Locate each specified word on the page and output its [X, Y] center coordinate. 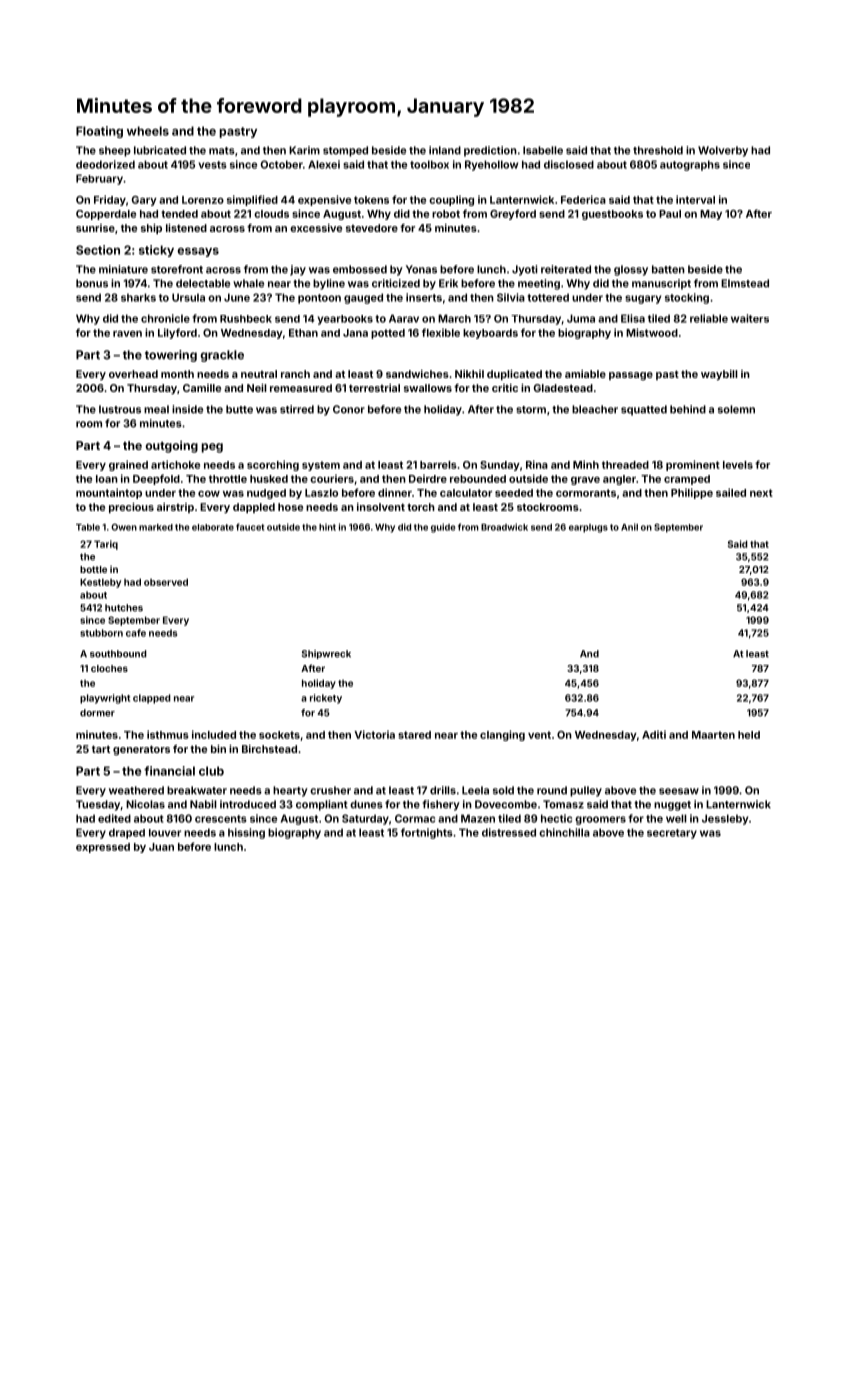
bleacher [595, 409]
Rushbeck [246, 319]
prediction [490, 151]
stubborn [101, 633]
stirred [297, 409]
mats [222, 151]
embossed [360, 269]
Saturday [365, 819]
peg [212, 448]
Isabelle [543, 150]
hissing [246, 833]
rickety [326, 699]
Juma [581, 318]
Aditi [654, 734]
